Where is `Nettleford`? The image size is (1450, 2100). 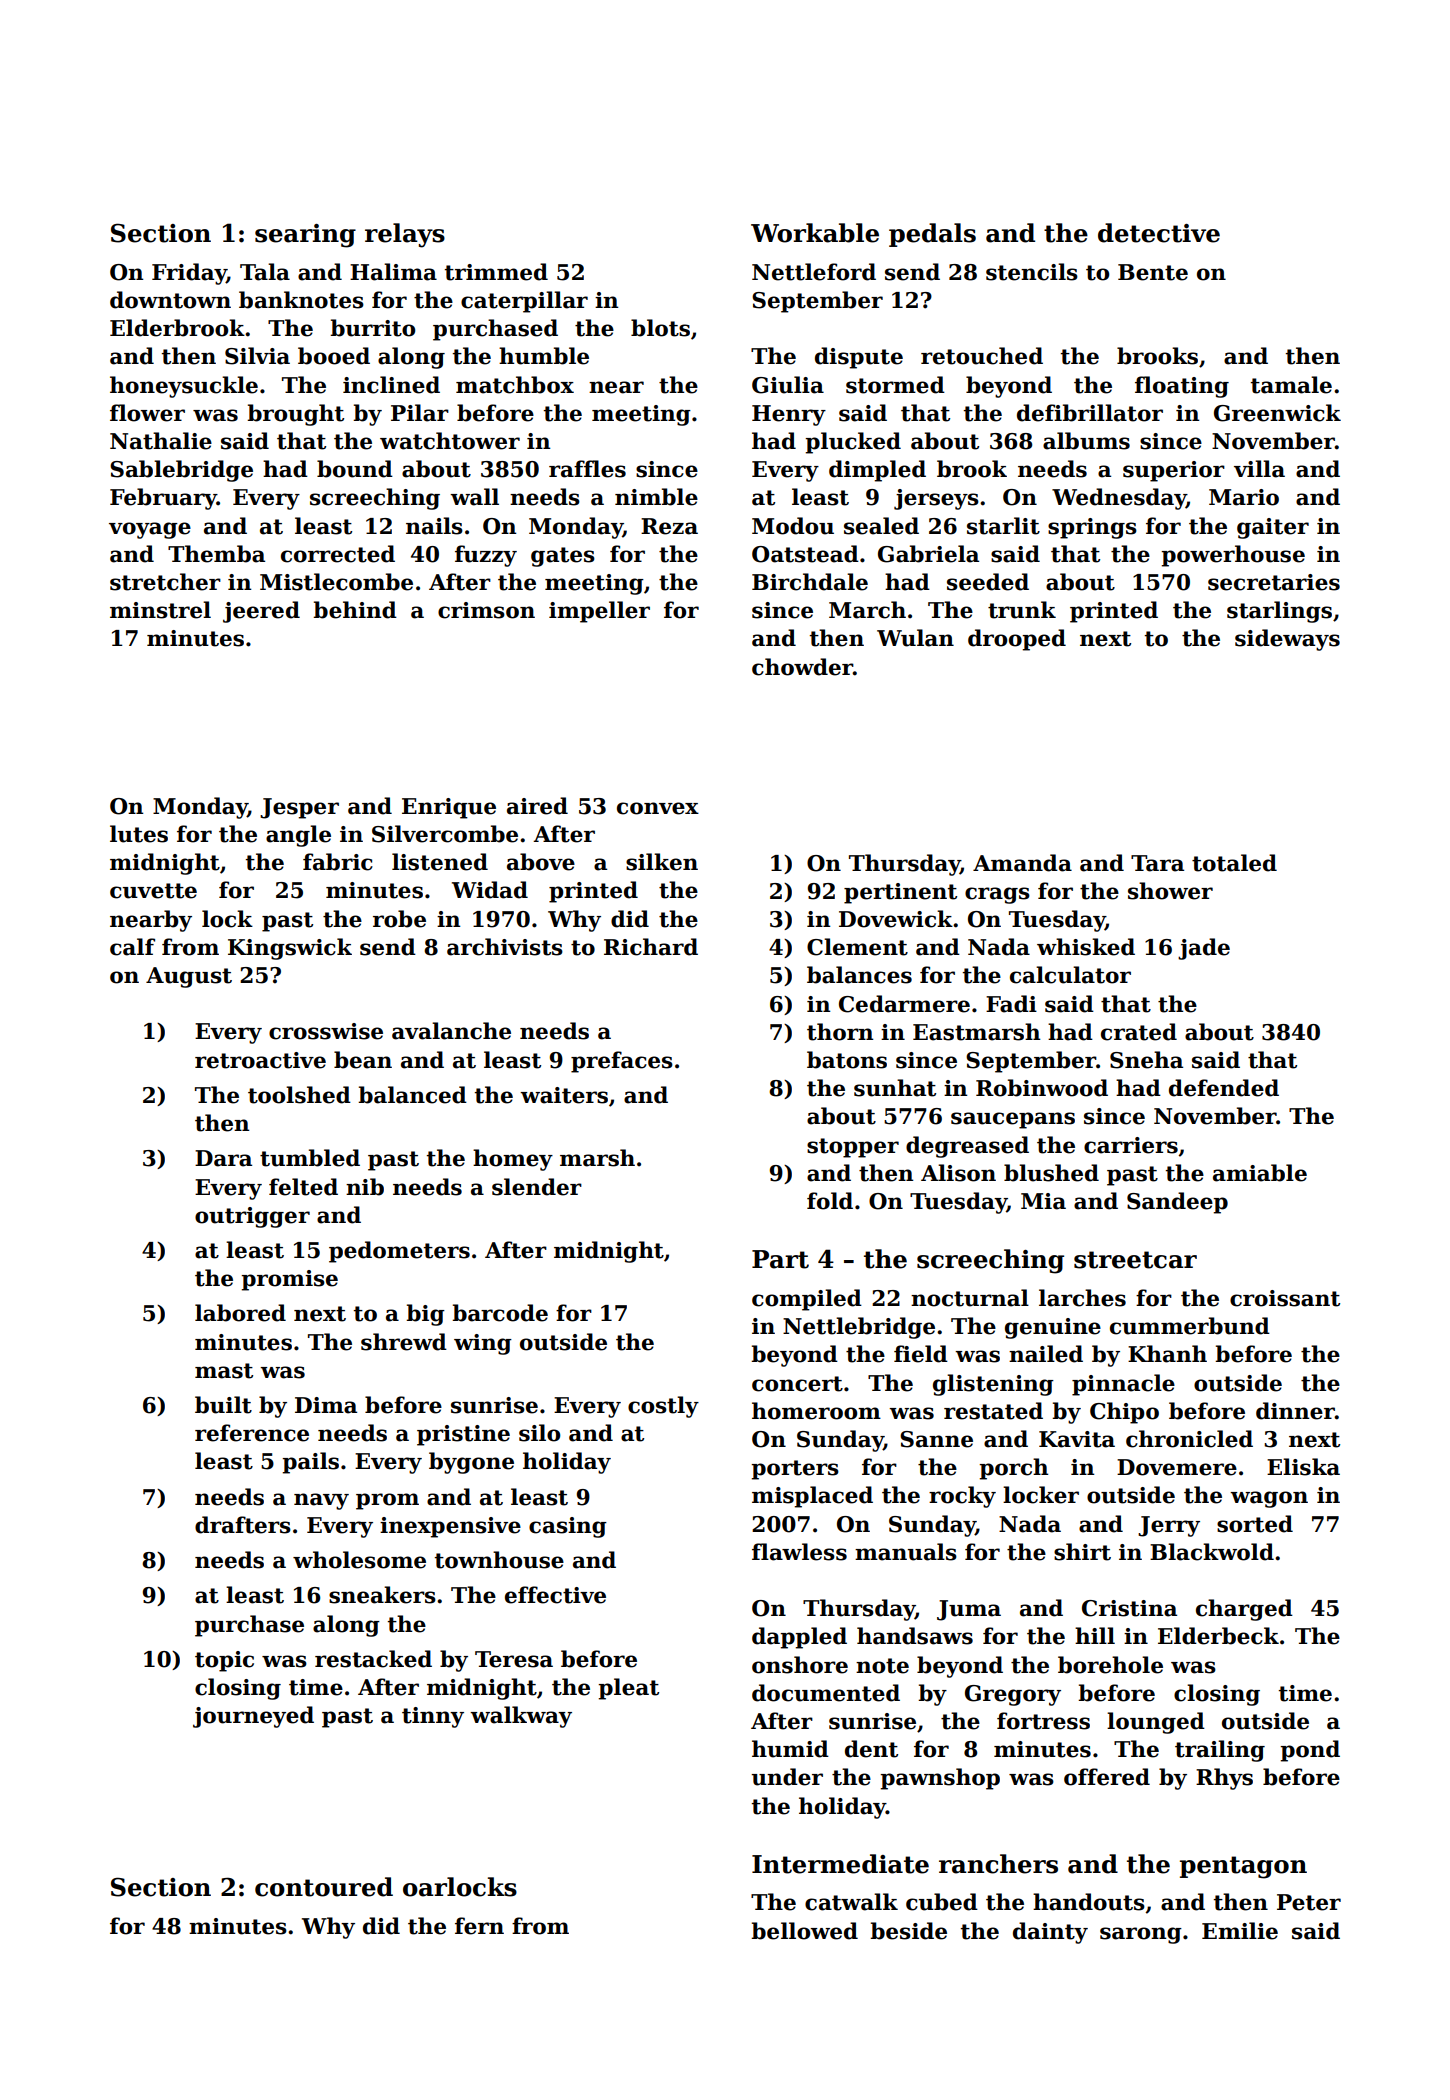
Nettleford is located at coordinates (814, 272).
